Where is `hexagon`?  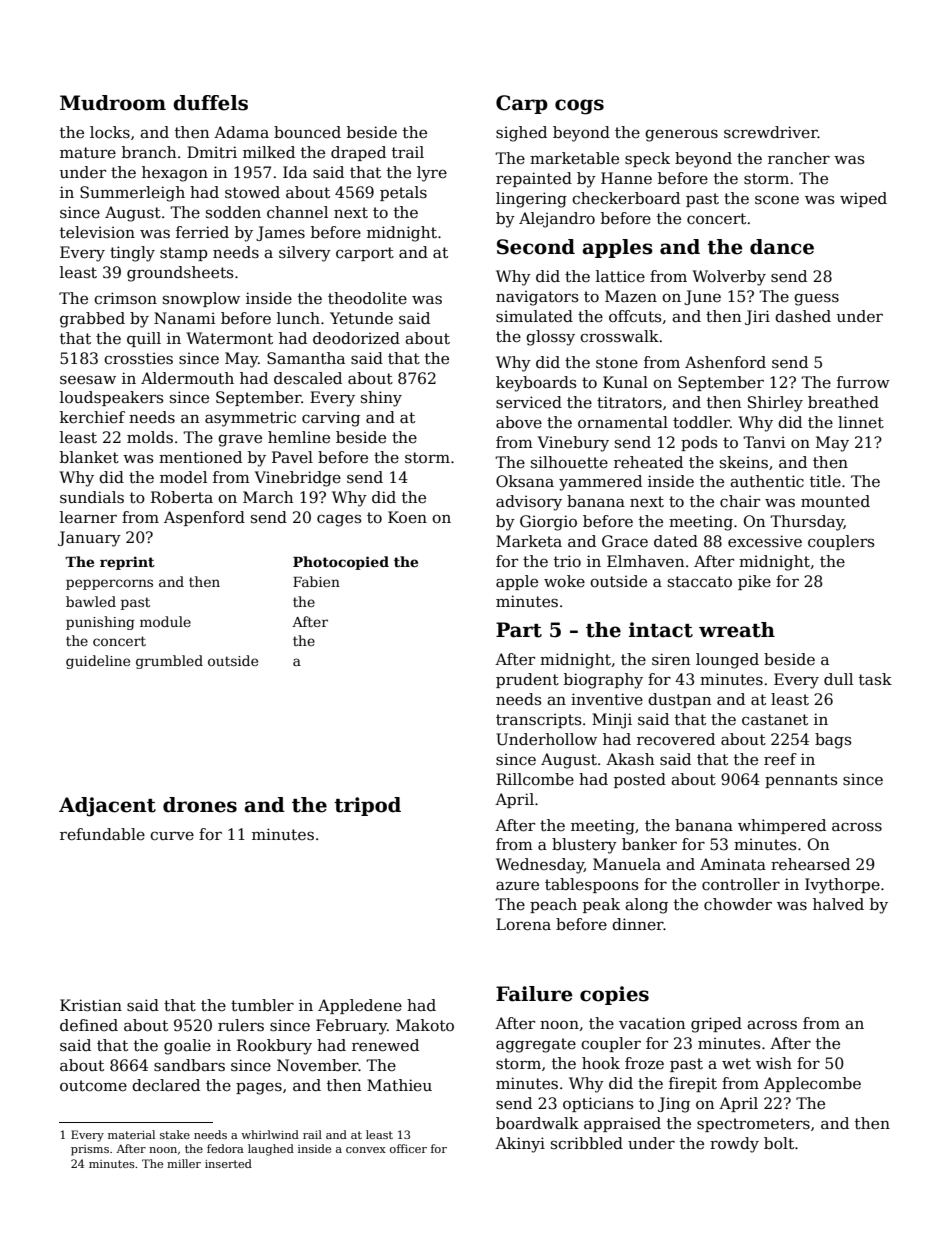 hexagon is located at coordinates (175, 174).
